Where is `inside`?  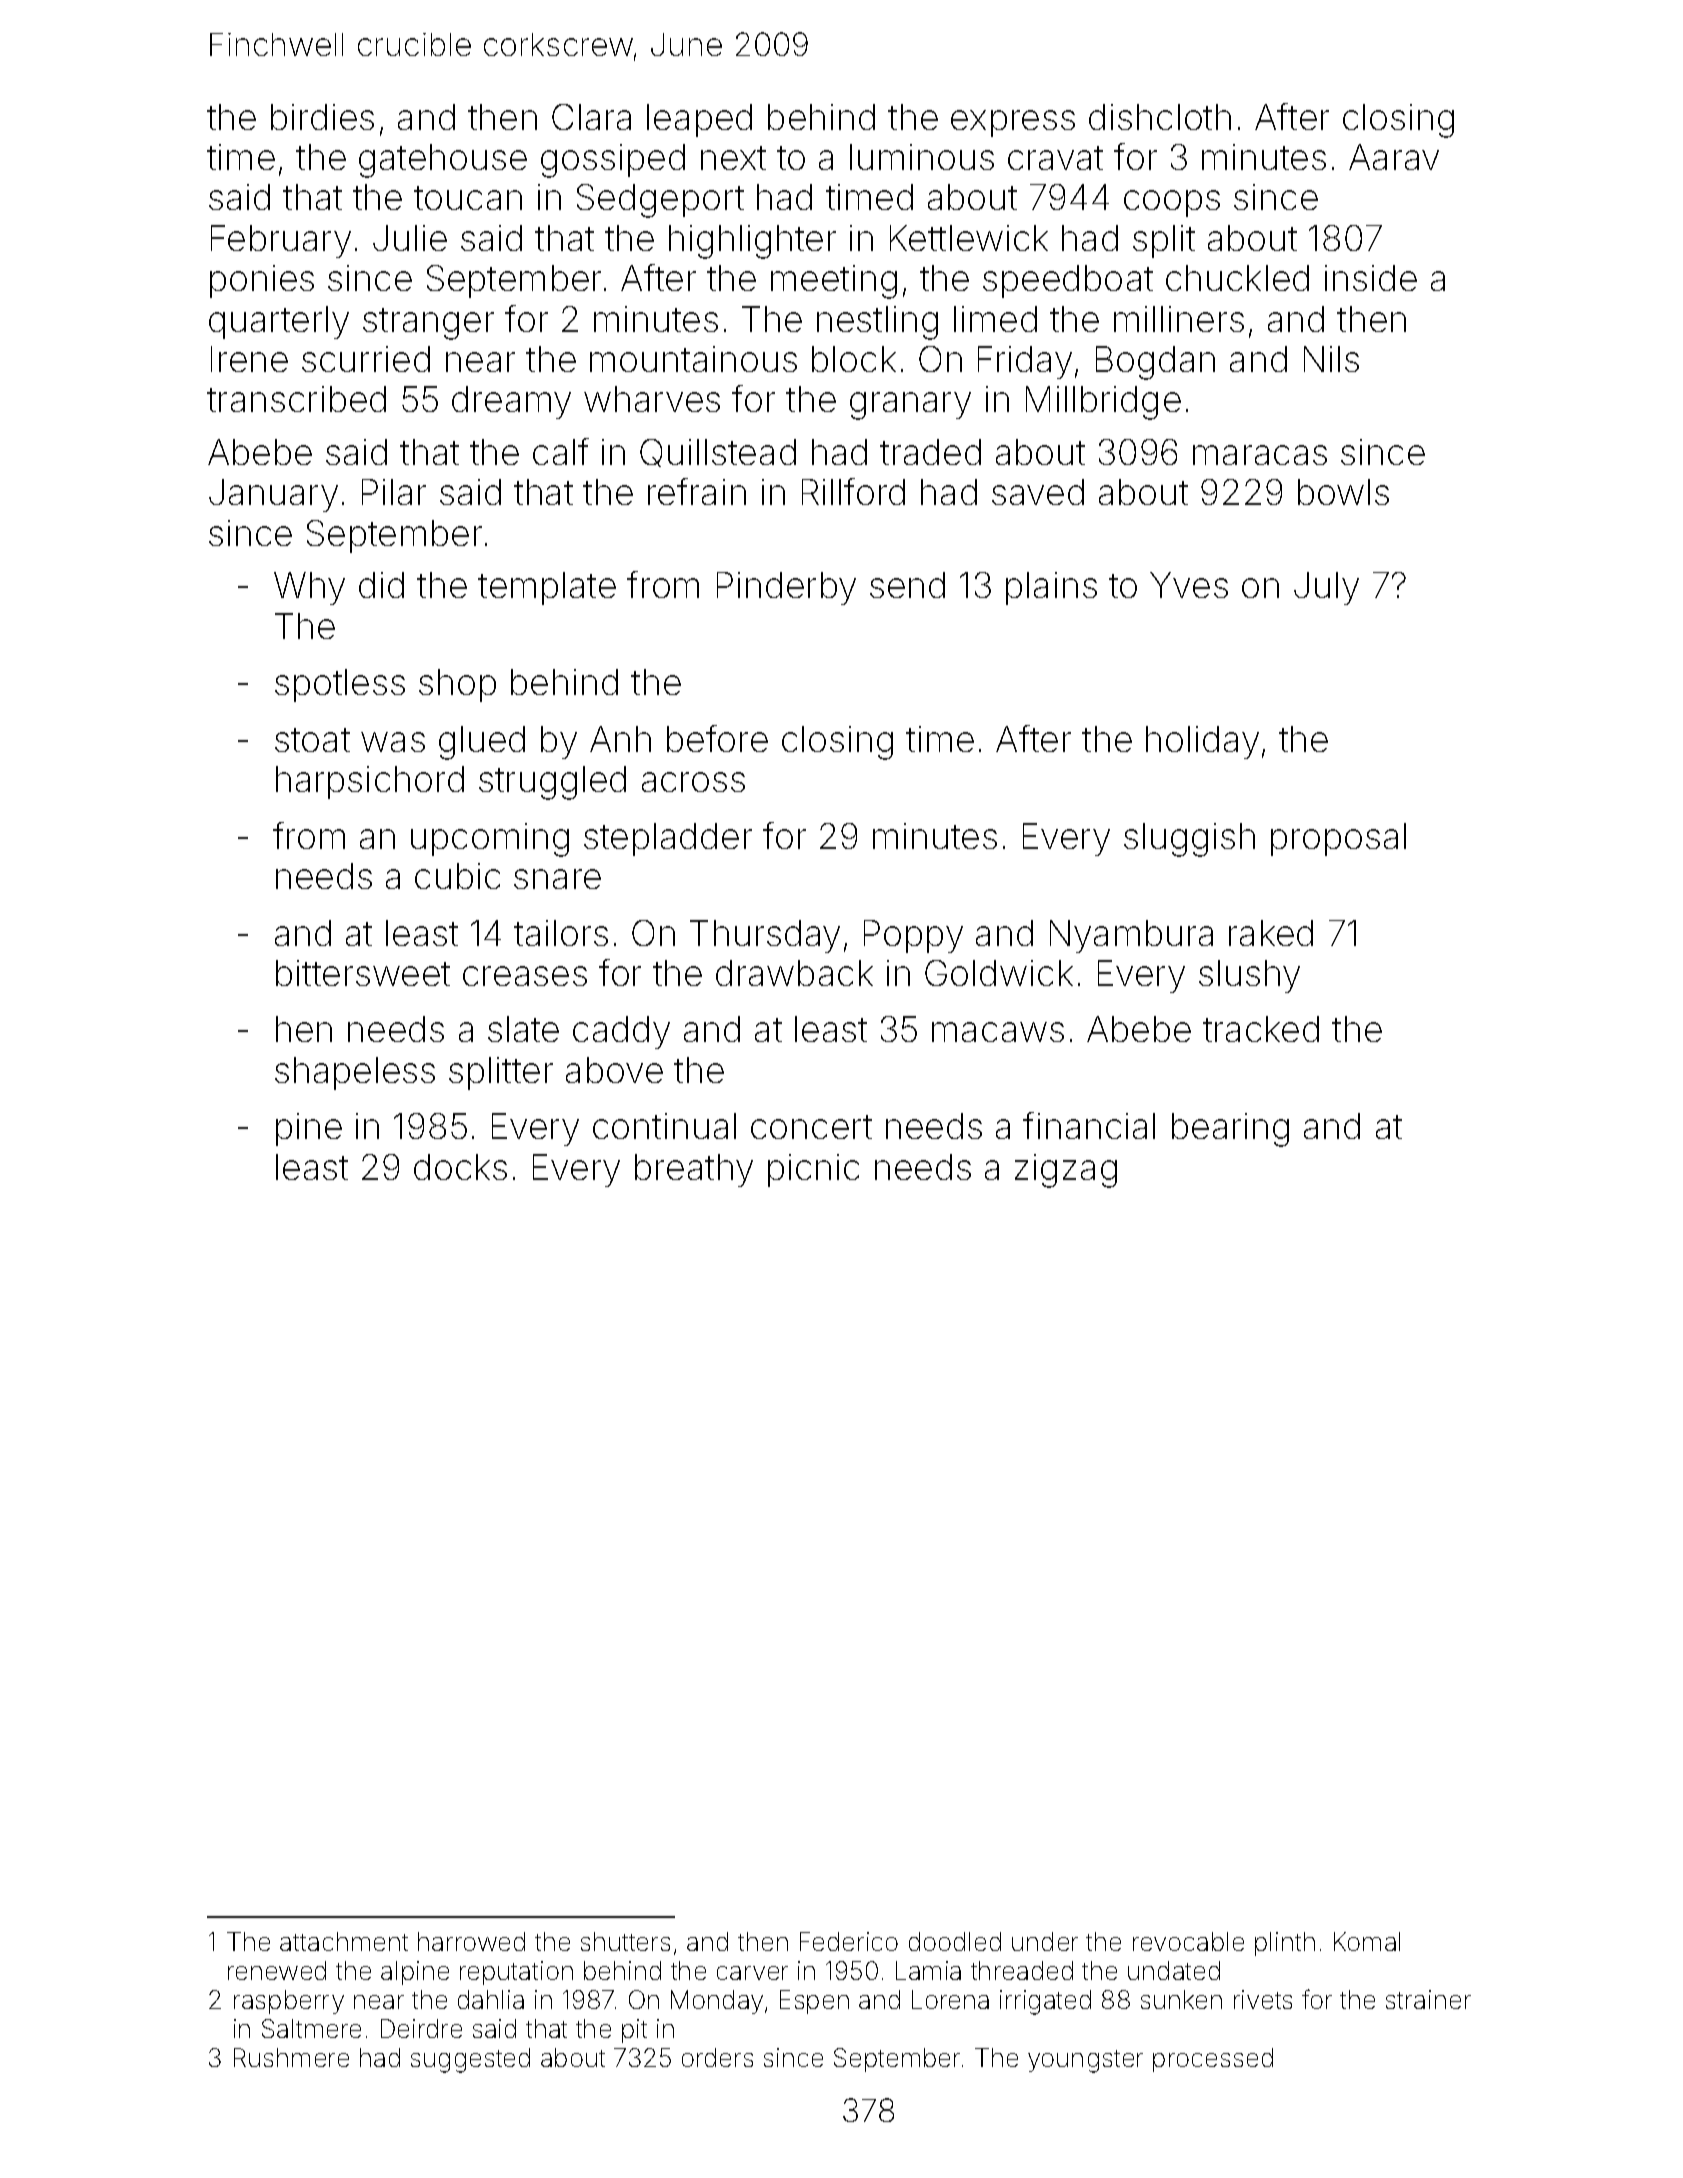 inside is located at coordinates (1371, 278).
